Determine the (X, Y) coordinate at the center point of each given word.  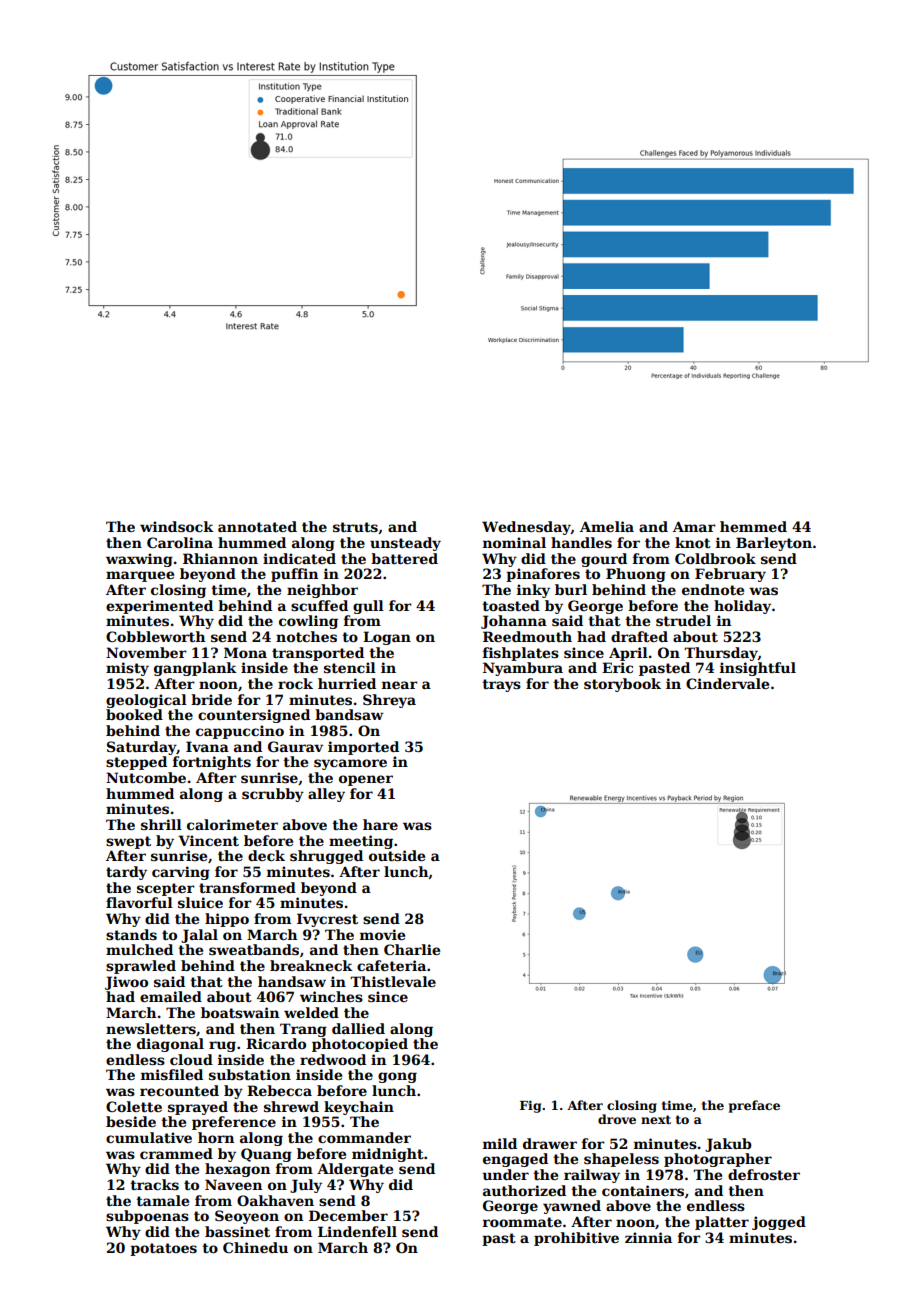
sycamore (350, 764)
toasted (511, 605)
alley (326, 795)
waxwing (139, 560)
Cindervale (727, 683)
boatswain (240, 1012)
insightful (758, 669)
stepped (136, 763)
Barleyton (774, 544)
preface (754, 1106)
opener (366, 780)
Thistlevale (393, 981)
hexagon (237, 1170)
